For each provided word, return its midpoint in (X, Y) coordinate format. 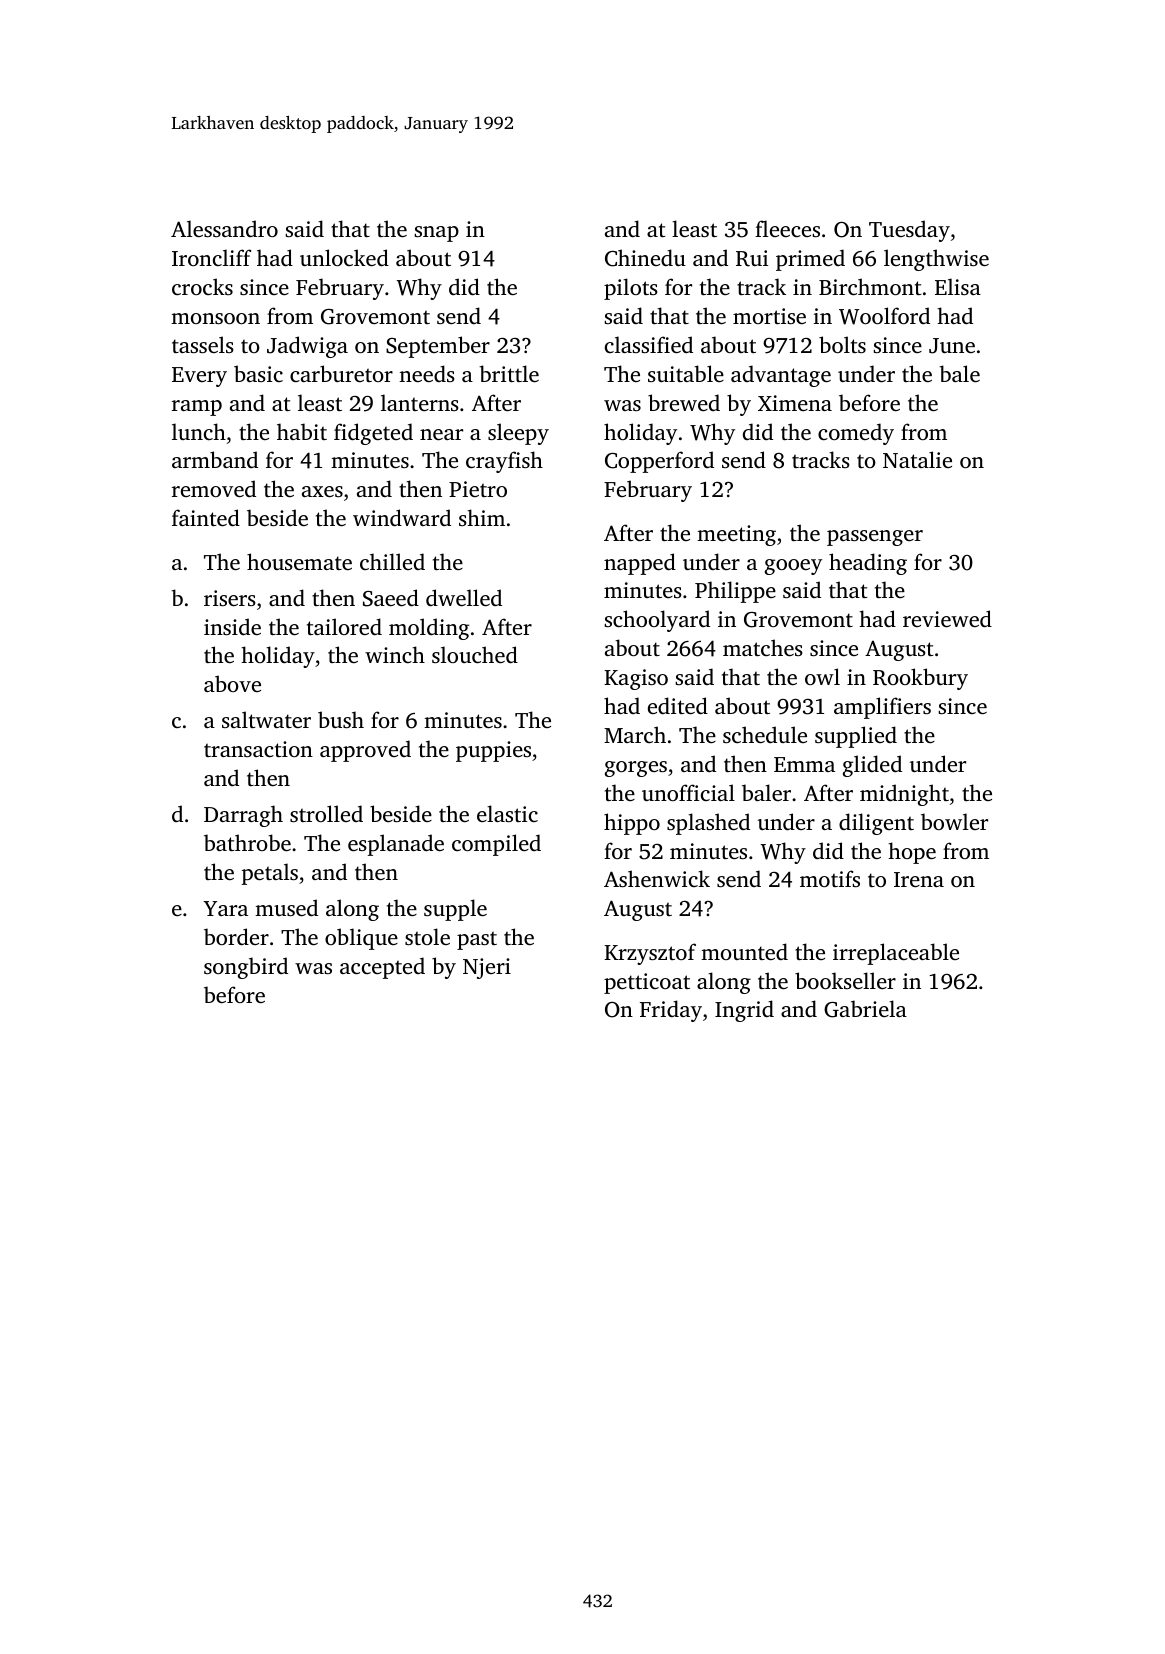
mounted (744, 951)
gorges (636, 769)
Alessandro (224, 228)
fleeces (787, 228)
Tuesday (909, 231)
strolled (326, 813)
